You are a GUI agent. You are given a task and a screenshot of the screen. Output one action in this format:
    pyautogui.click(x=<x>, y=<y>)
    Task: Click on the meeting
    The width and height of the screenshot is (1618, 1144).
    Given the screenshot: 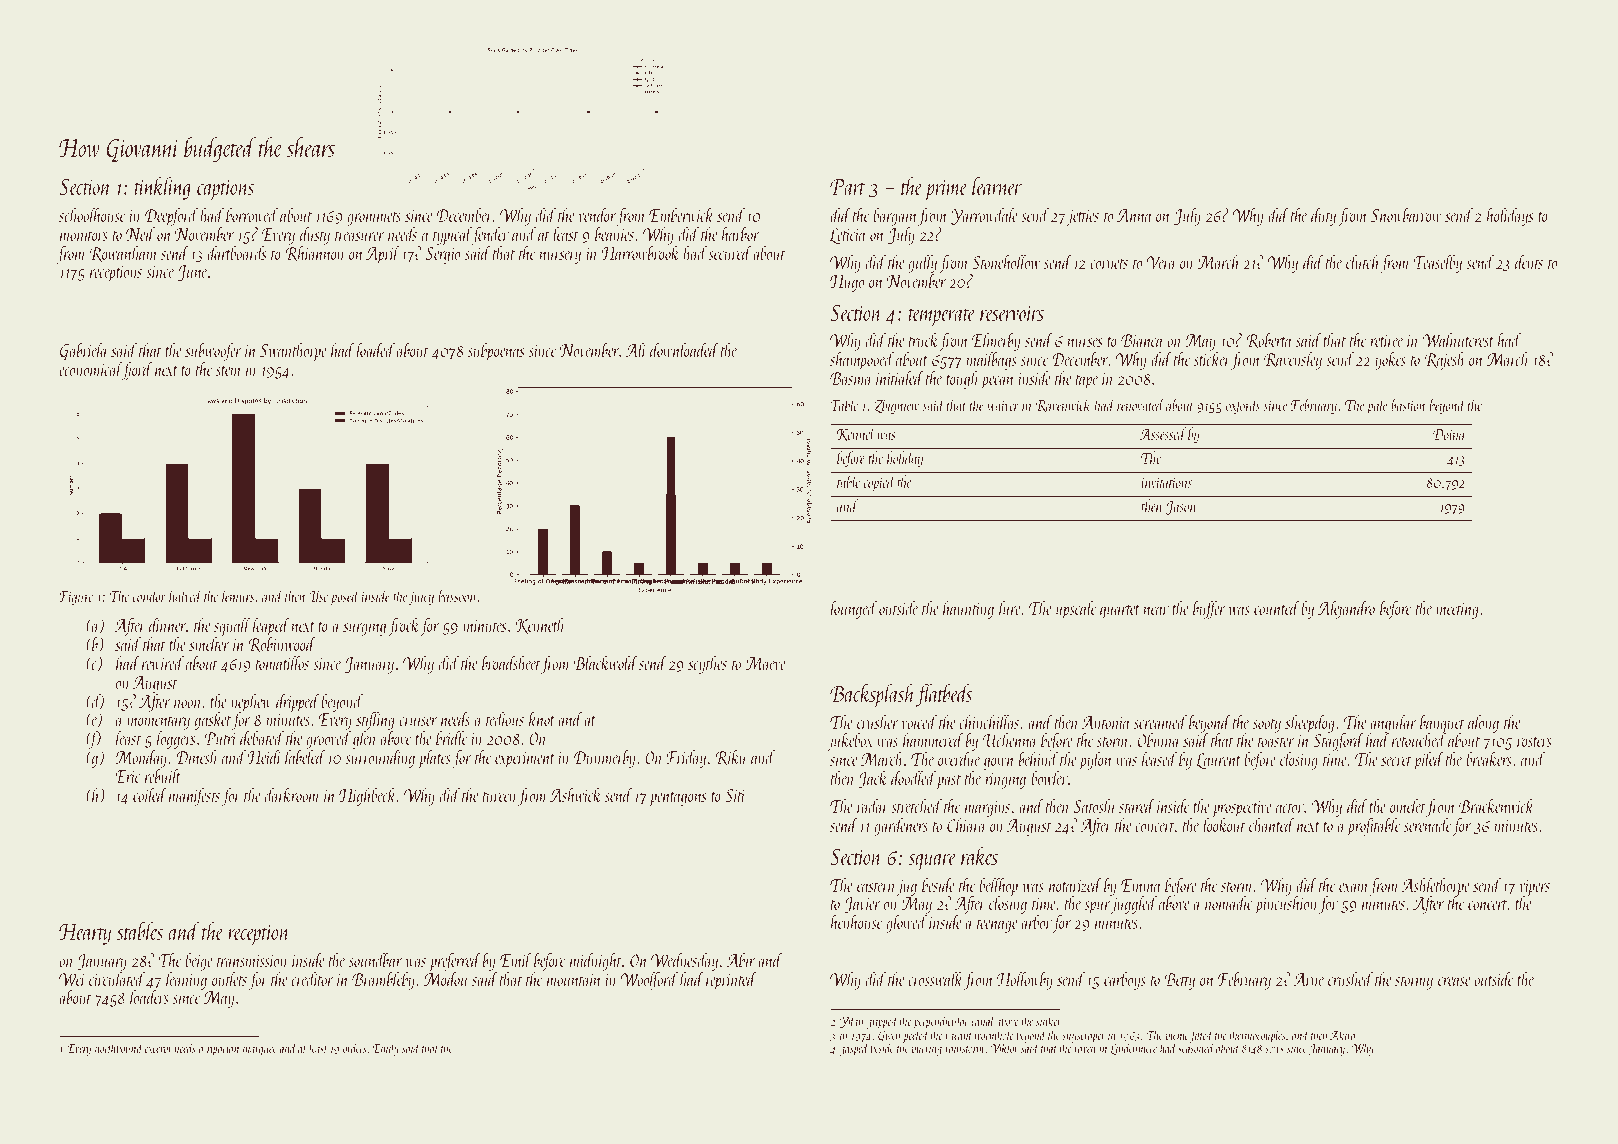 What is the action you would take?
    pyautogui.click(x=1457, y=611)
